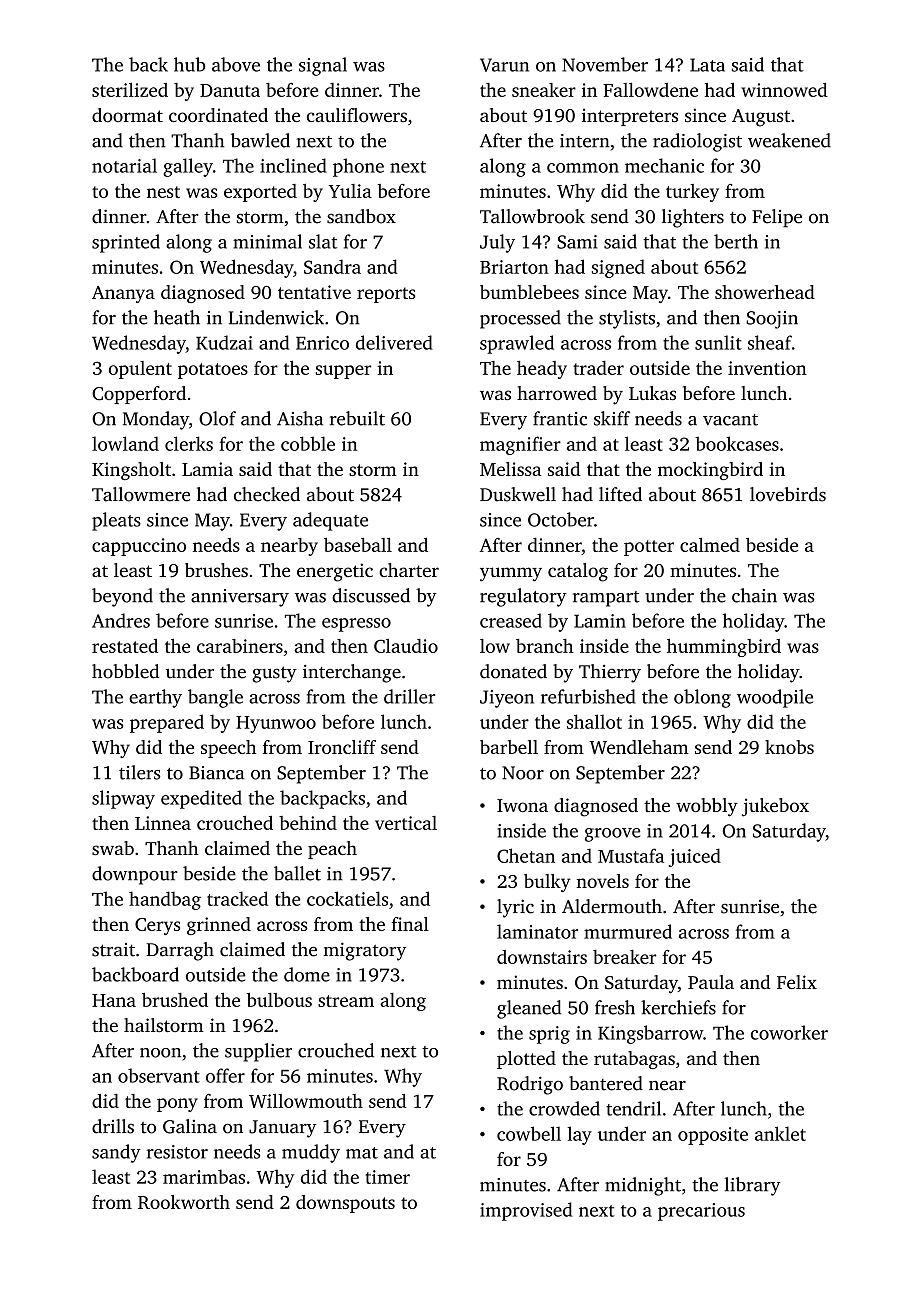  What do you see at coordinates (184, 1202) in the screenshot?
I see `Rookworth` at bounding box center [184, 1202].
